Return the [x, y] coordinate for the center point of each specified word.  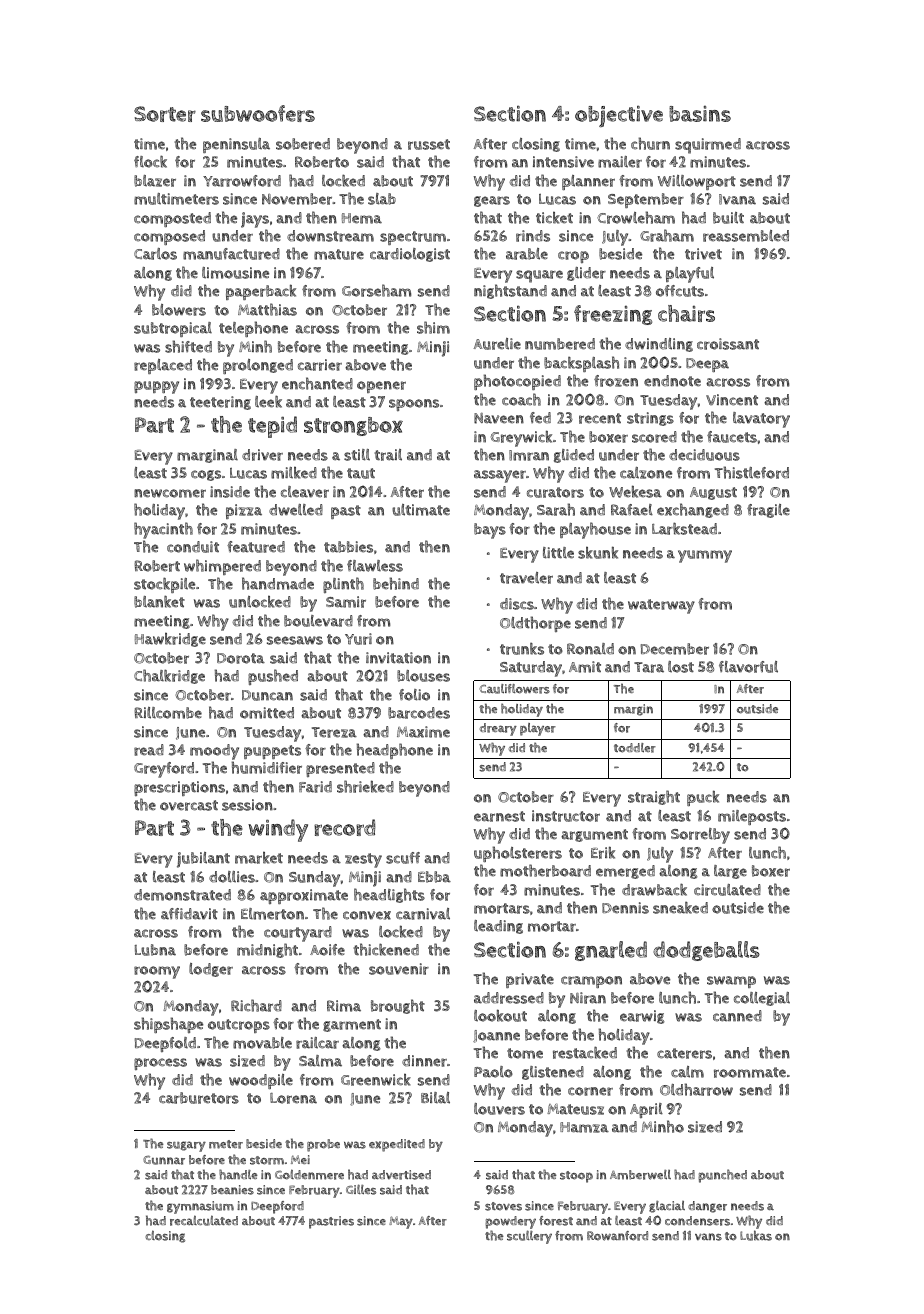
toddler [635, 748]
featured [256, 547]
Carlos [155, 254]
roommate [750, 1072]
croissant [728, 344]
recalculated [204, 1220]
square [539, 276]
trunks [522, 649]
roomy [157, 972]
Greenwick [376, 1079]
